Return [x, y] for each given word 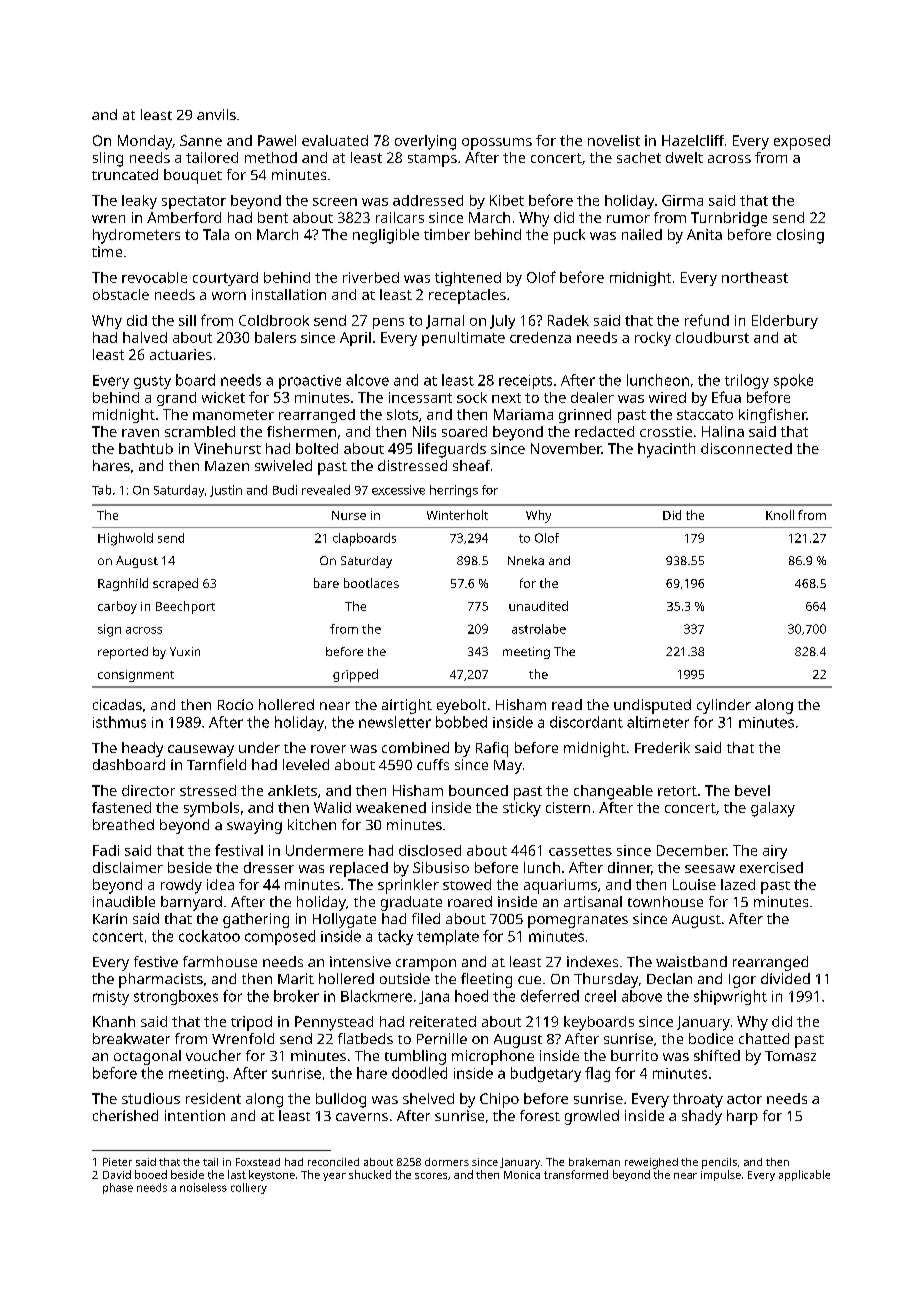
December [691, 850]
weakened [391, 807]
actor [744, 1099]
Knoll [780, 515]
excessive [398, 490]
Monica [522, 1175]
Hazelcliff [693, 140]
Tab [101, 490]
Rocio [235, 704]
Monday [145, 142]
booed [151, 1174]
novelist [614, 140]
